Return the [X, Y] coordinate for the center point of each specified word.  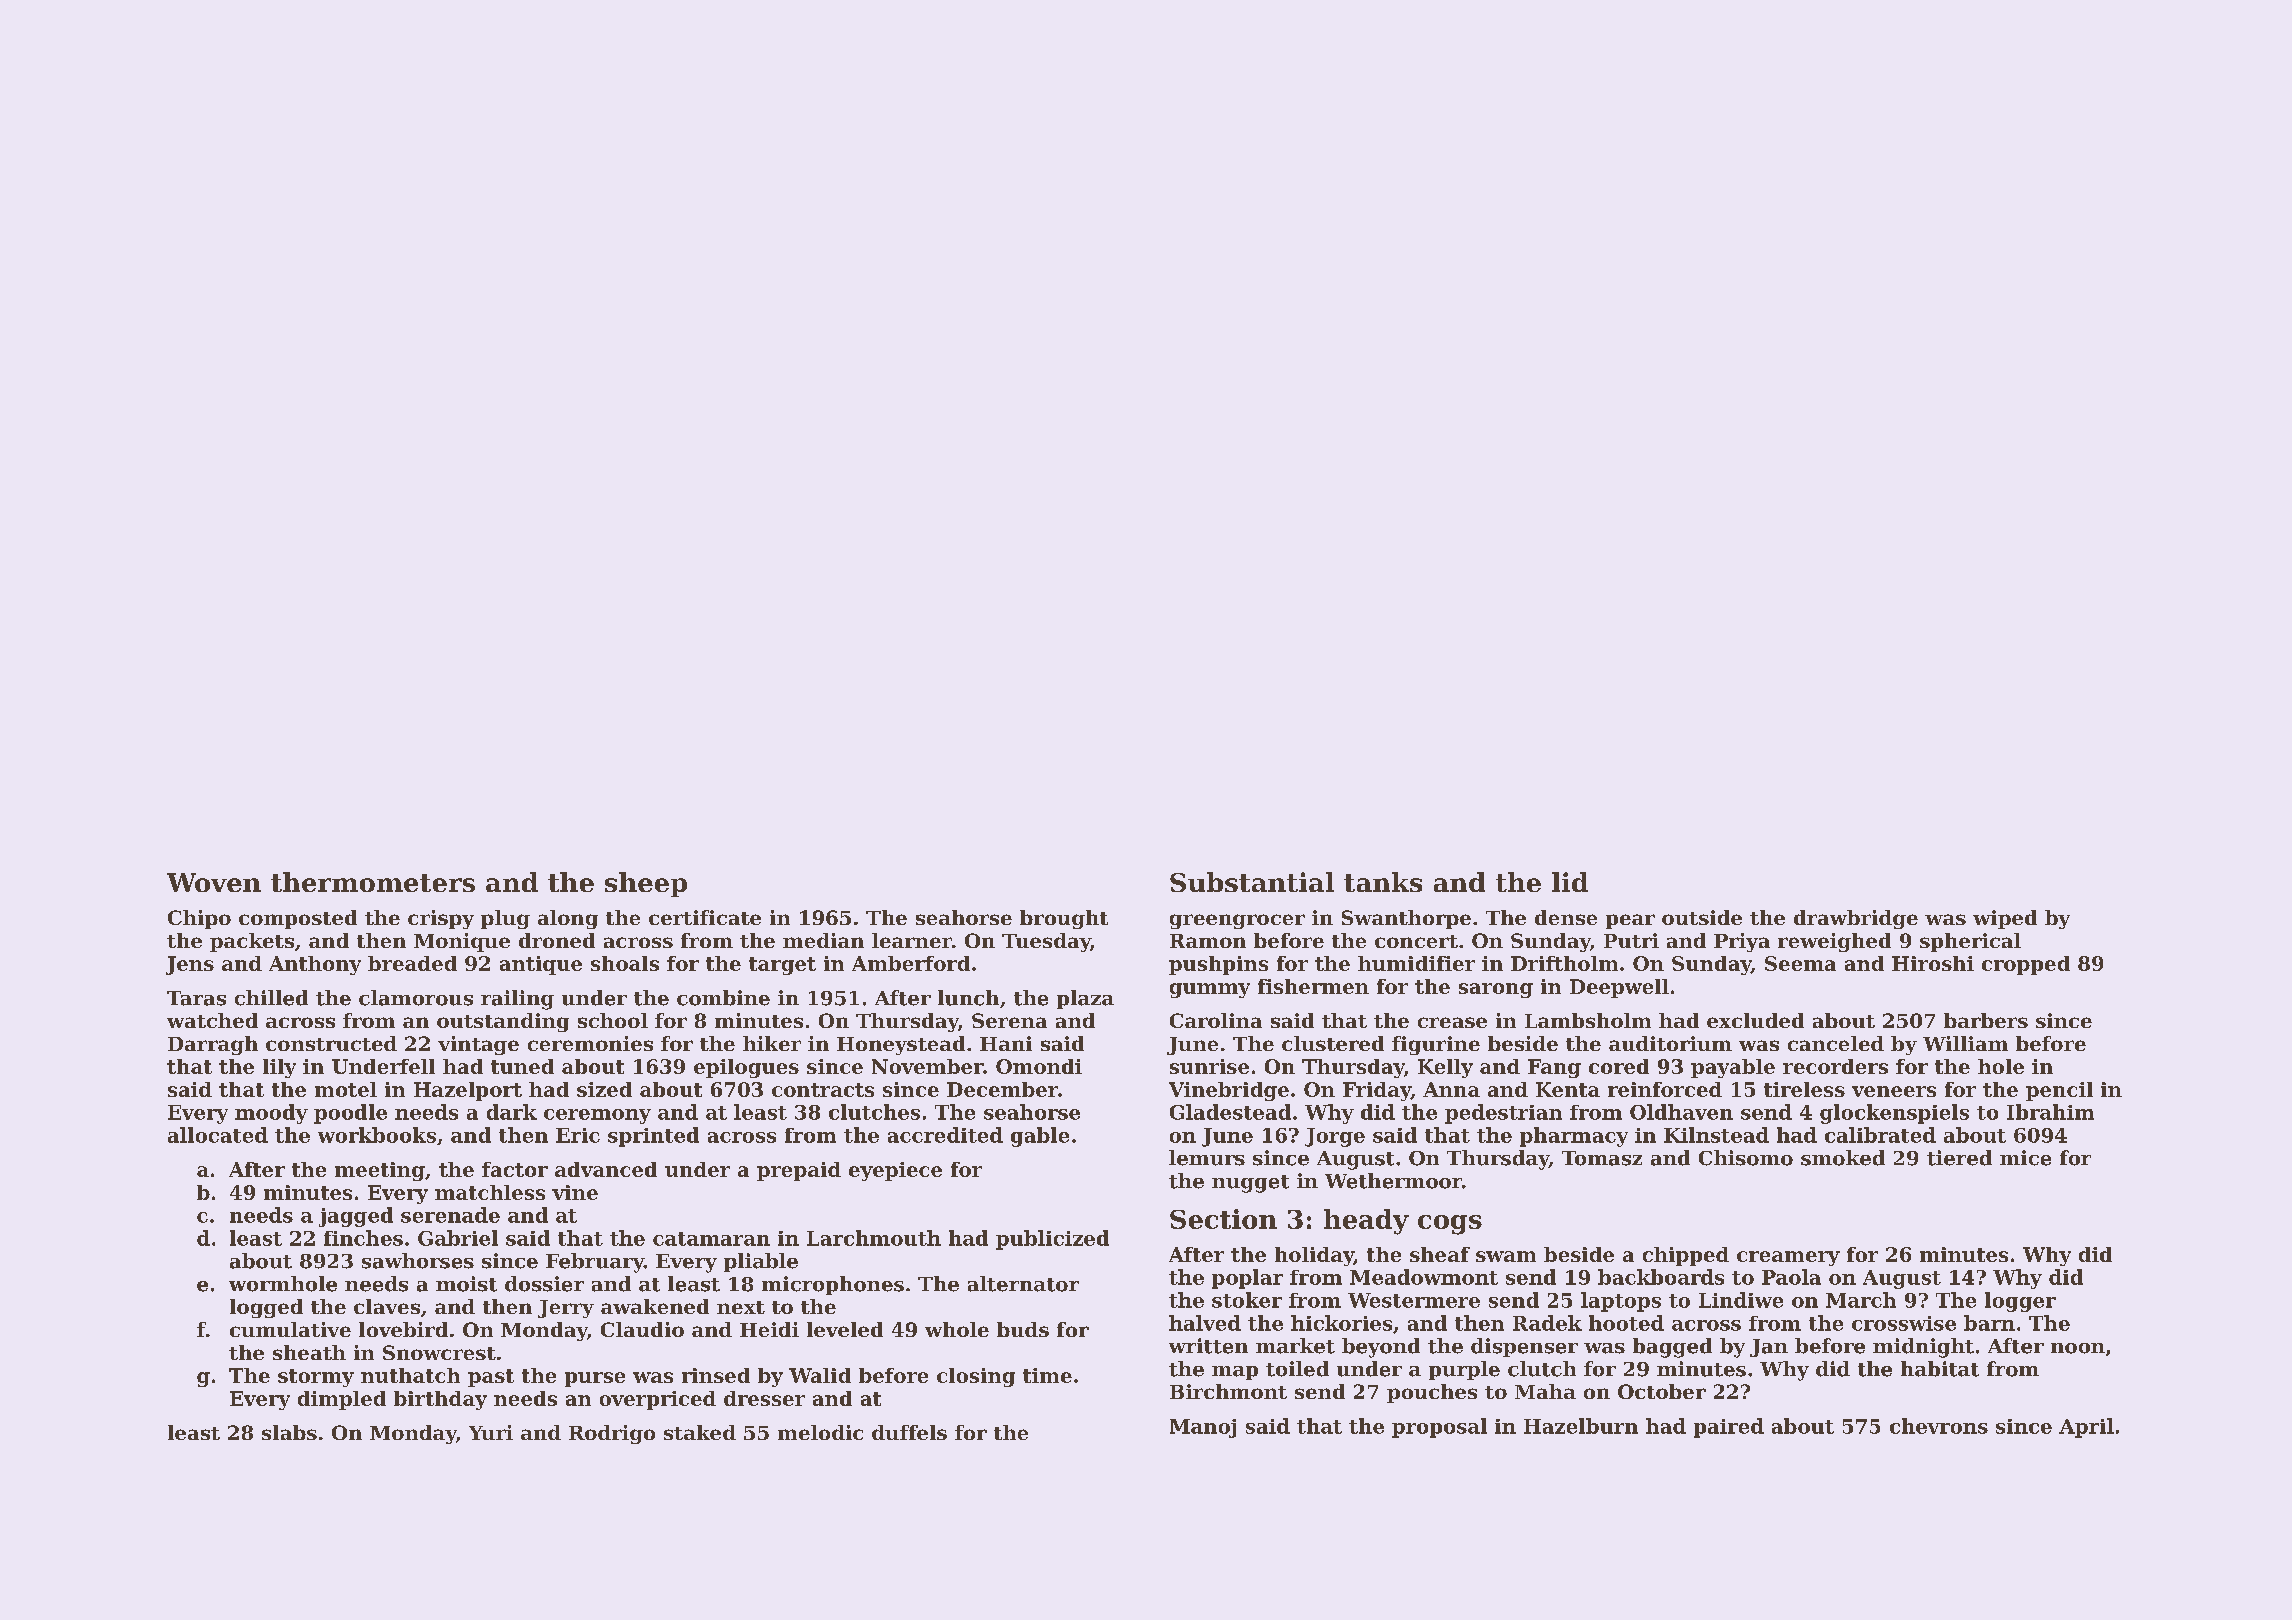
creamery [1788, 1258]
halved [1205, 1323]
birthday [440, 1400]
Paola [1791, 1277]
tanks [1383, 882]
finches [363, 1238]
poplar [1247, 1279]
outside [1702, 917]
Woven [214, 882]
